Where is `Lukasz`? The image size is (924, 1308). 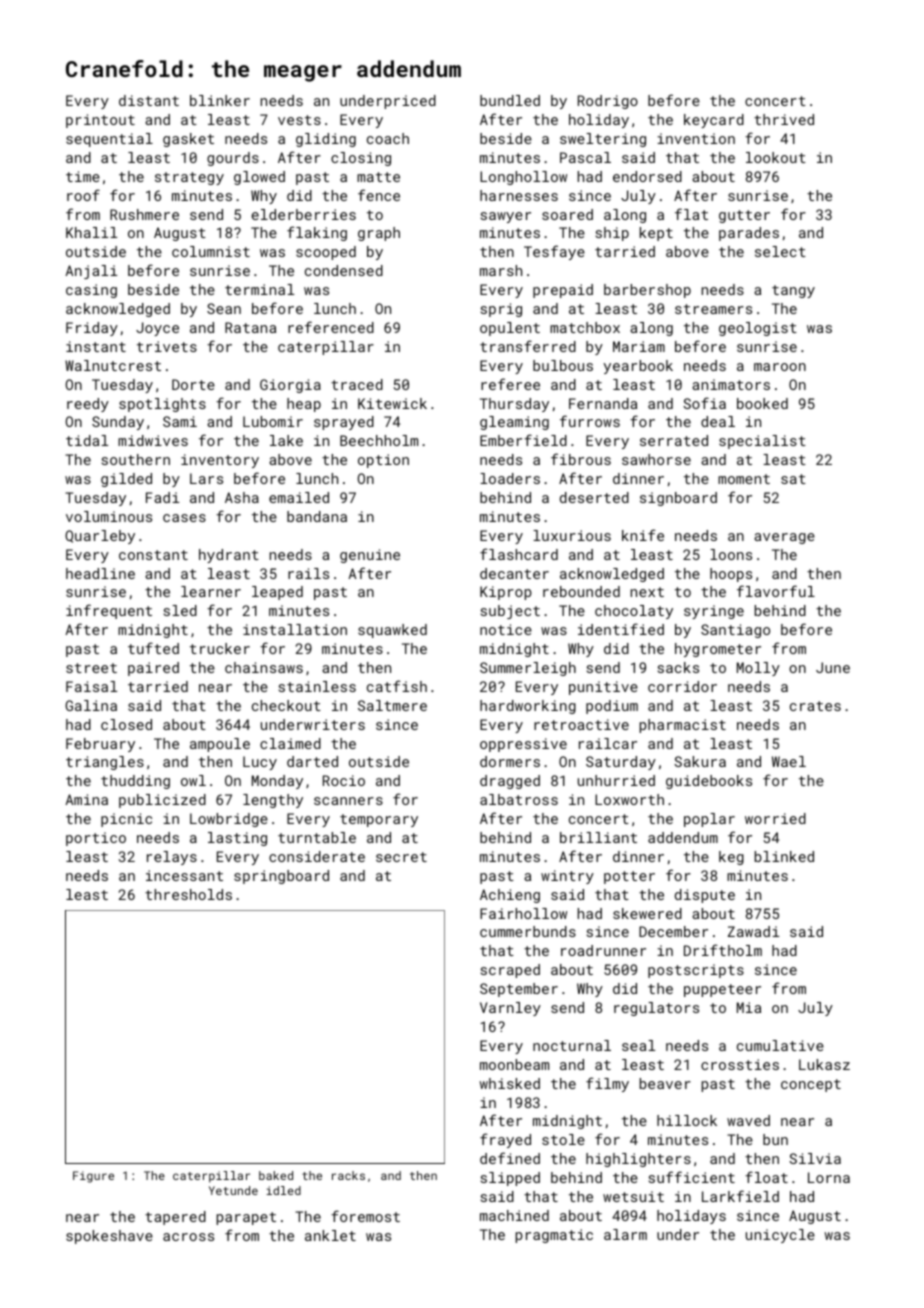 Lukasz is located at coordinates (824, 1064).
